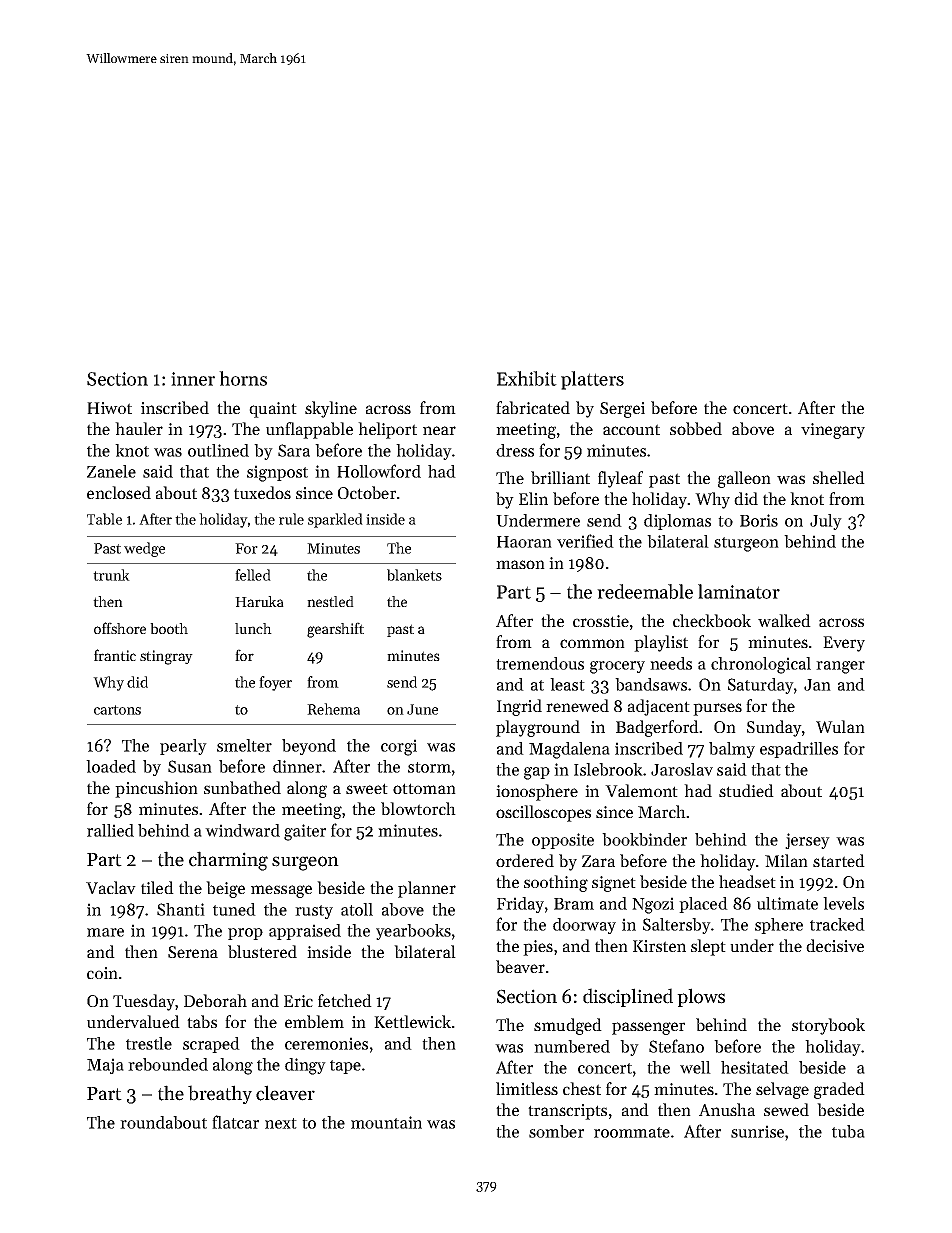  What do you see at coordinates (592, 643) in the screenshot?
I see `common` at bounding box center [592, 643].
